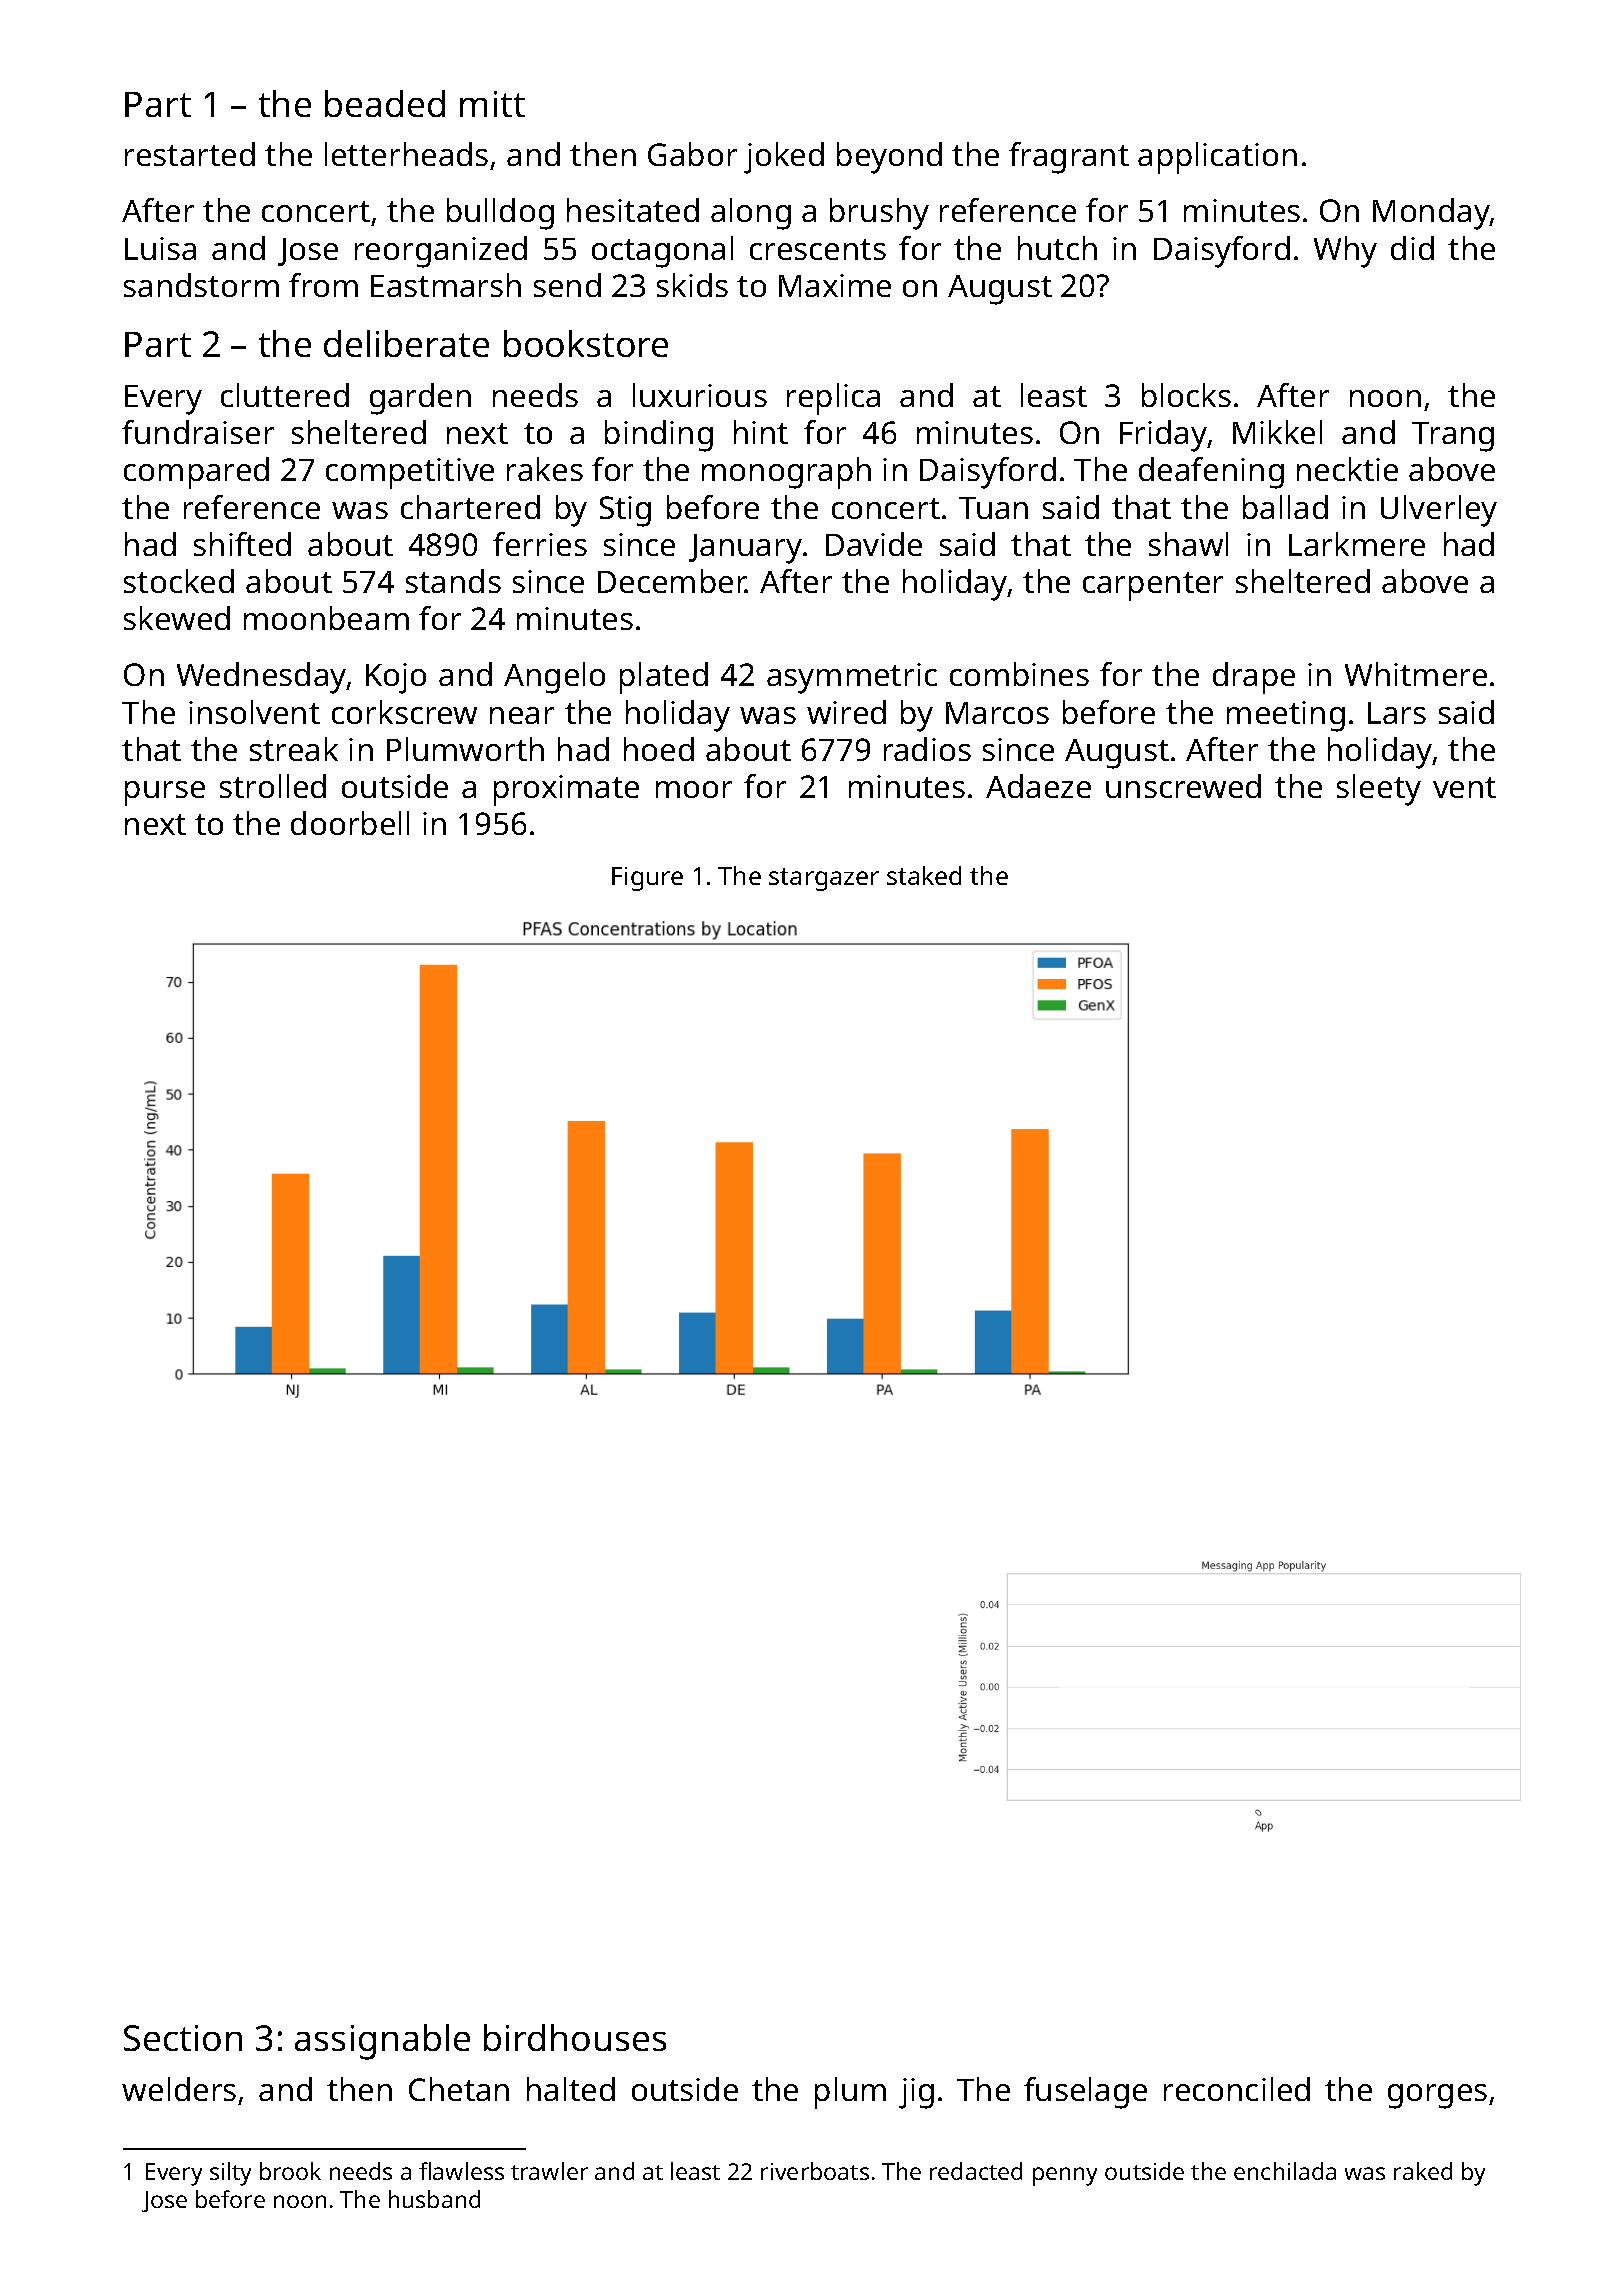  What do you see at coordinates (1038, 786) in the document?
I see `Adaeze` at bounding box center [1038, 786].
